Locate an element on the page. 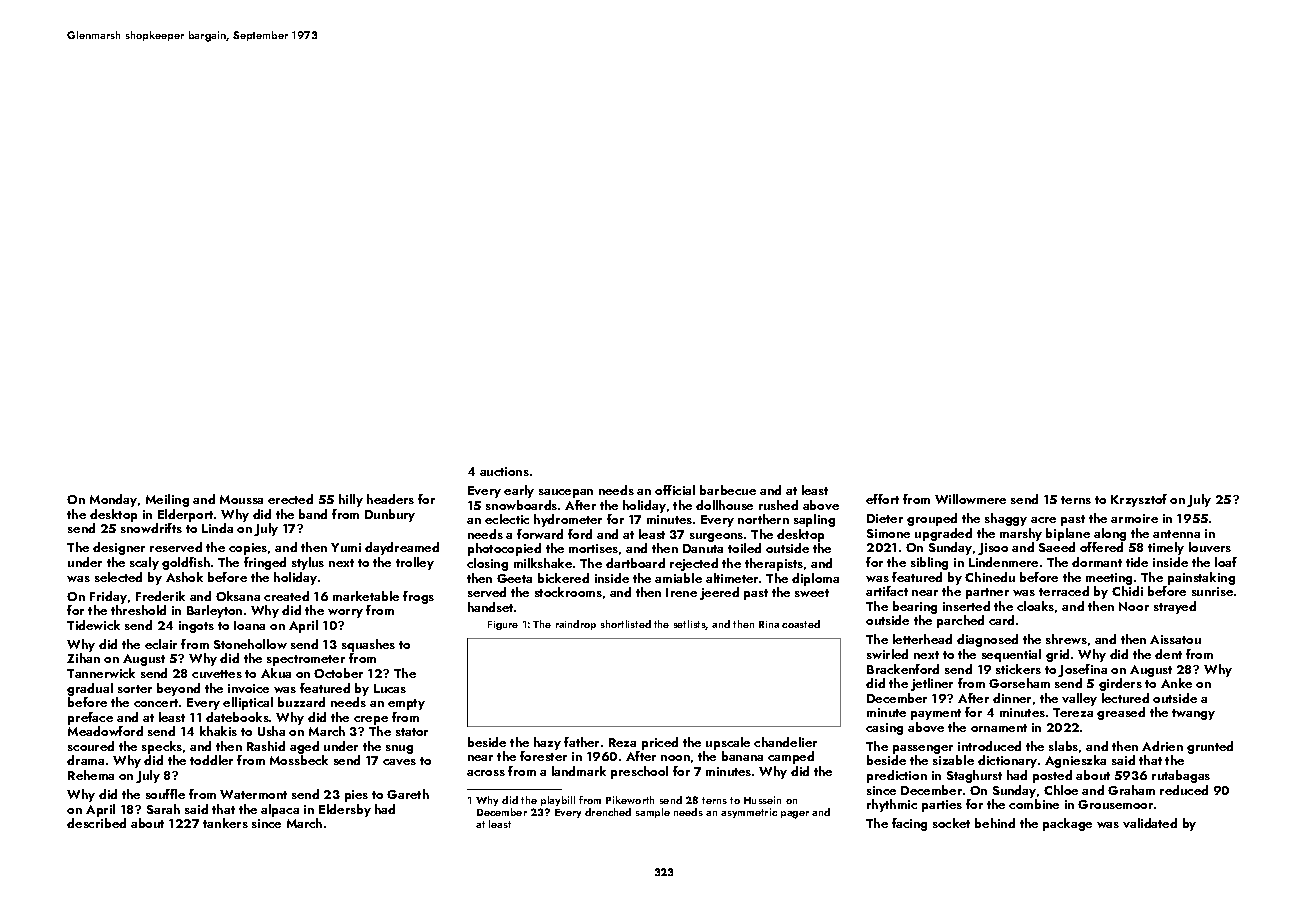  Linda is located at coordinates (217, 528).
